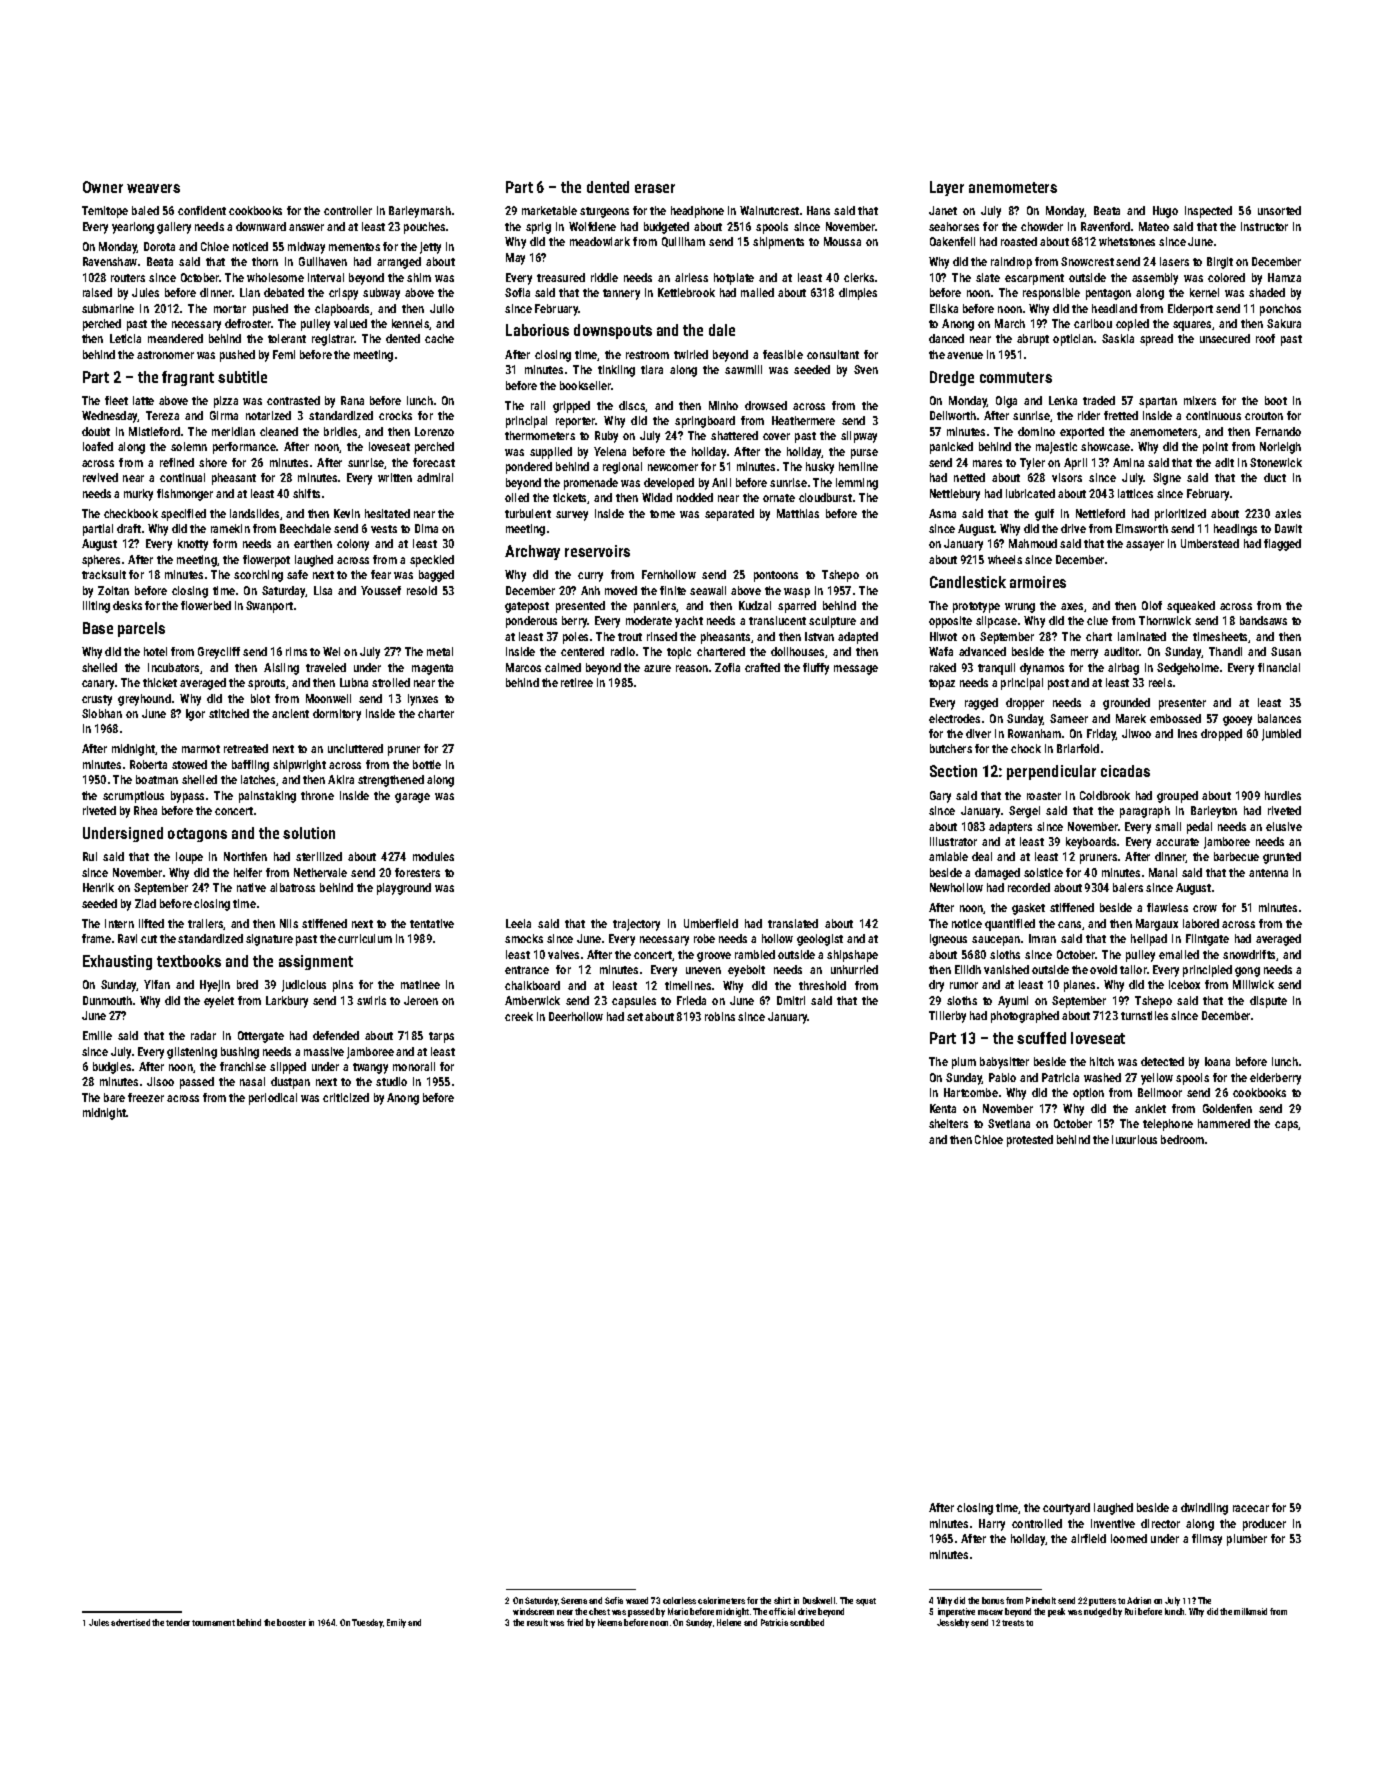  Describe the element at coordinates (947, 188) in the screenshot. I see `Layer` at that location.
